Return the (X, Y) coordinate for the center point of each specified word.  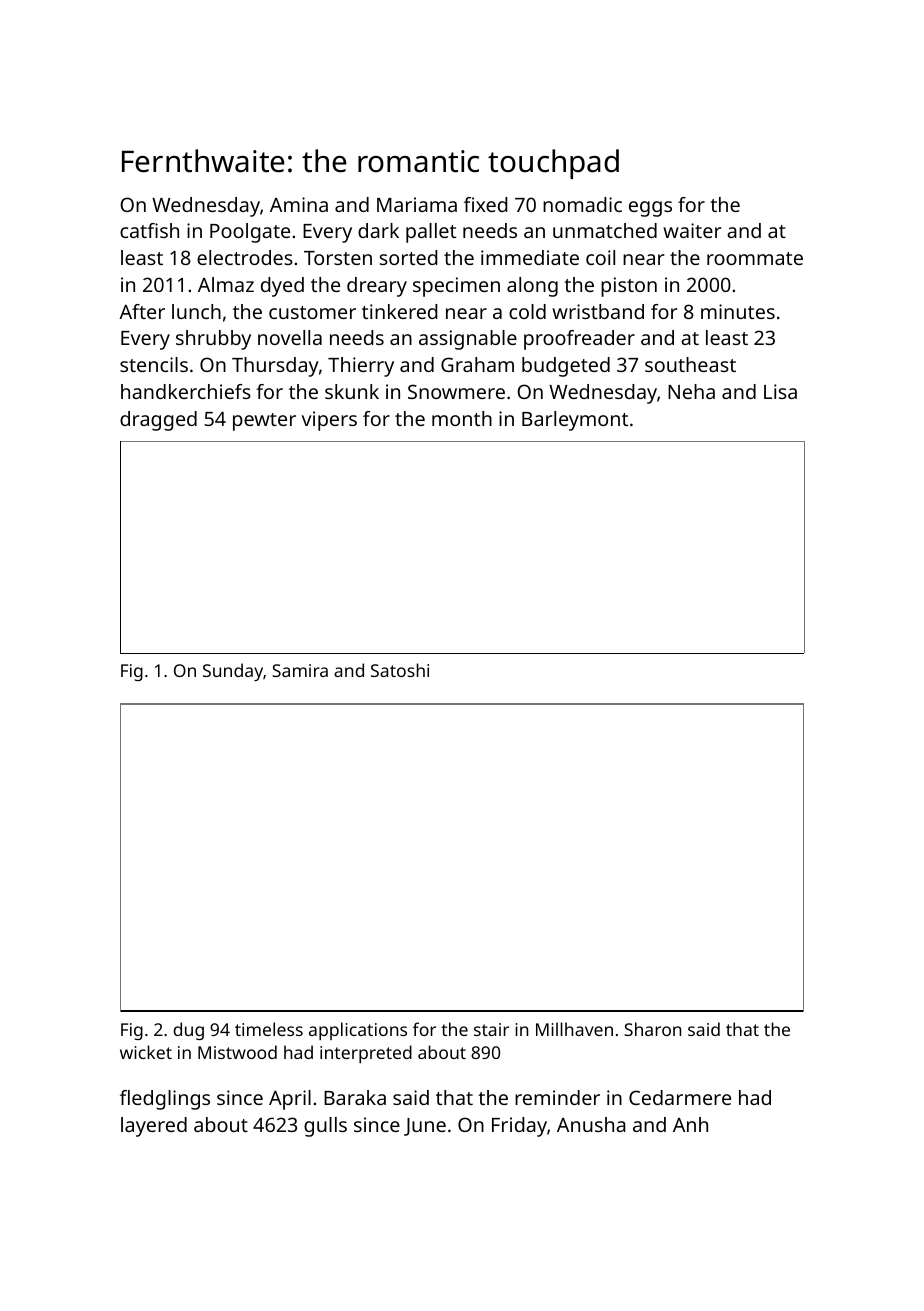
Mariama (417, 204)
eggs (650, 209)
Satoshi (400, 670)
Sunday (233, 672)
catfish (149, 230)
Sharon (652, 1029)
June (425, 1127)
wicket (146, 1052)
